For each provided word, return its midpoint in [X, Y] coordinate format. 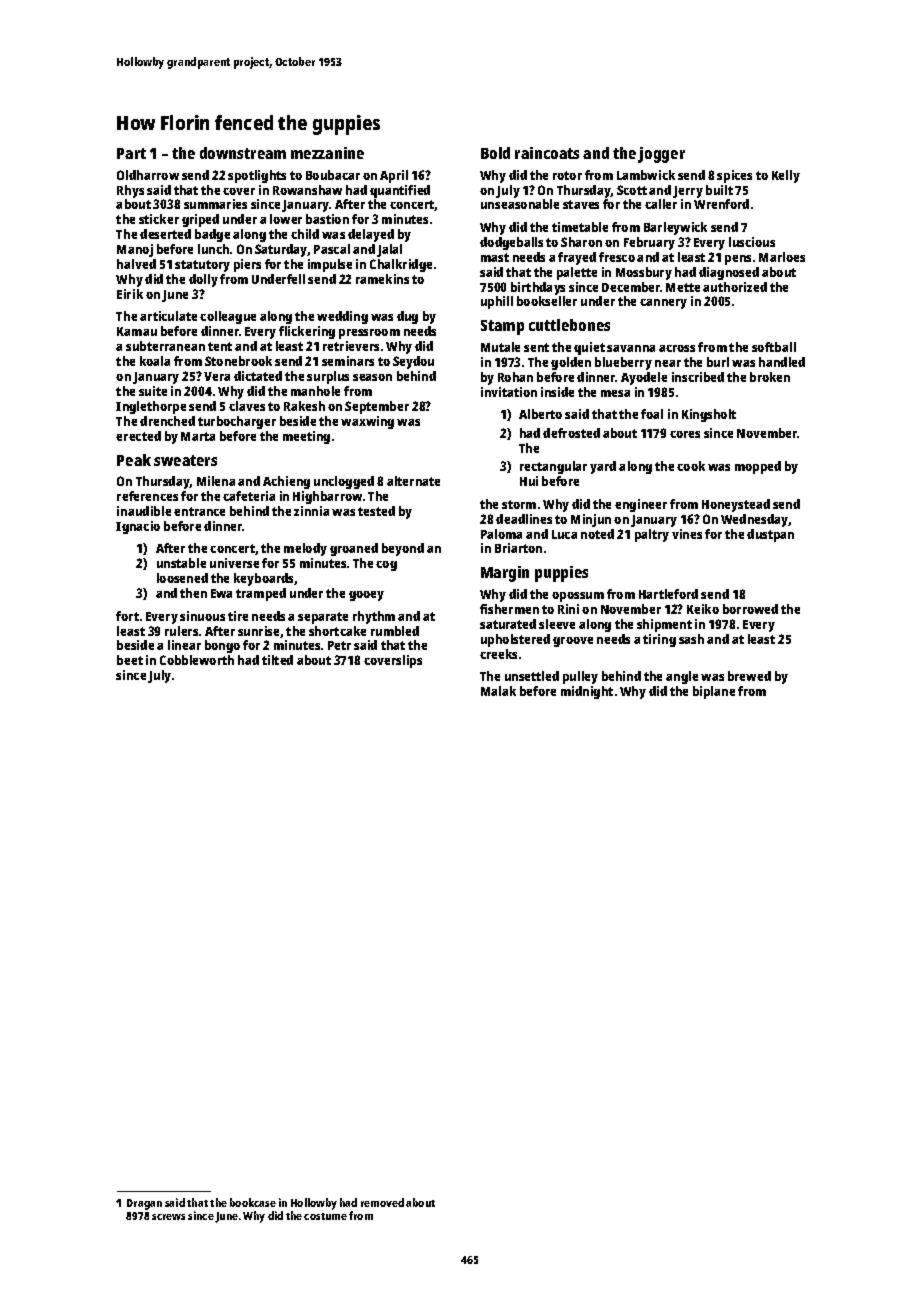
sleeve [557, 624]
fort [127, 616]
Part [131, 153]
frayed [577, 258]
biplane [714, 692]
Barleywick [675, 228]
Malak [498, 691]
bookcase [253, 1202]
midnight [587, 692]
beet [130, 660]
